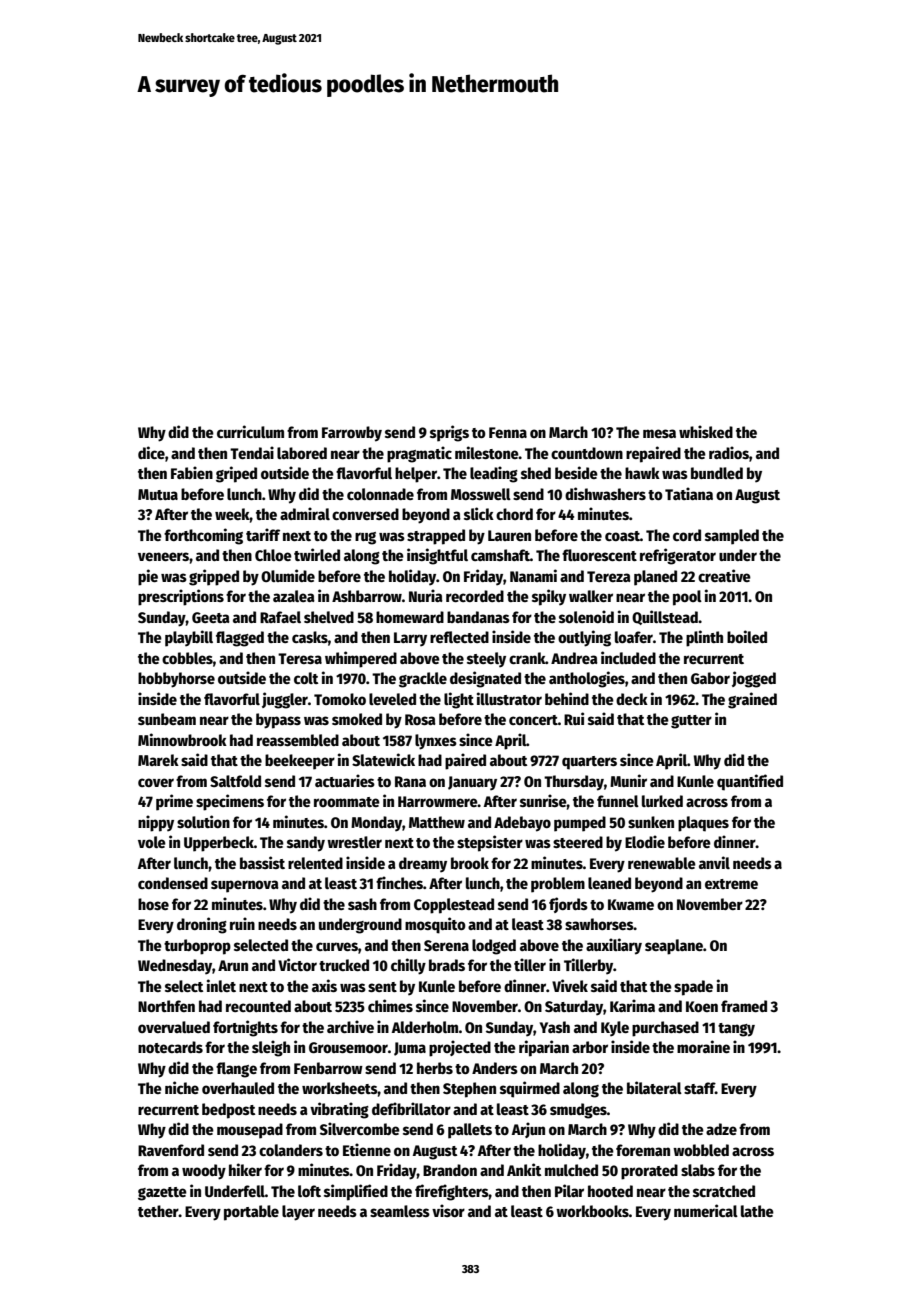 This screenshot has width=924, height=1314. Describe the element at coordinates (285, 700) in the screenshot. I see `juggler` at that location.
